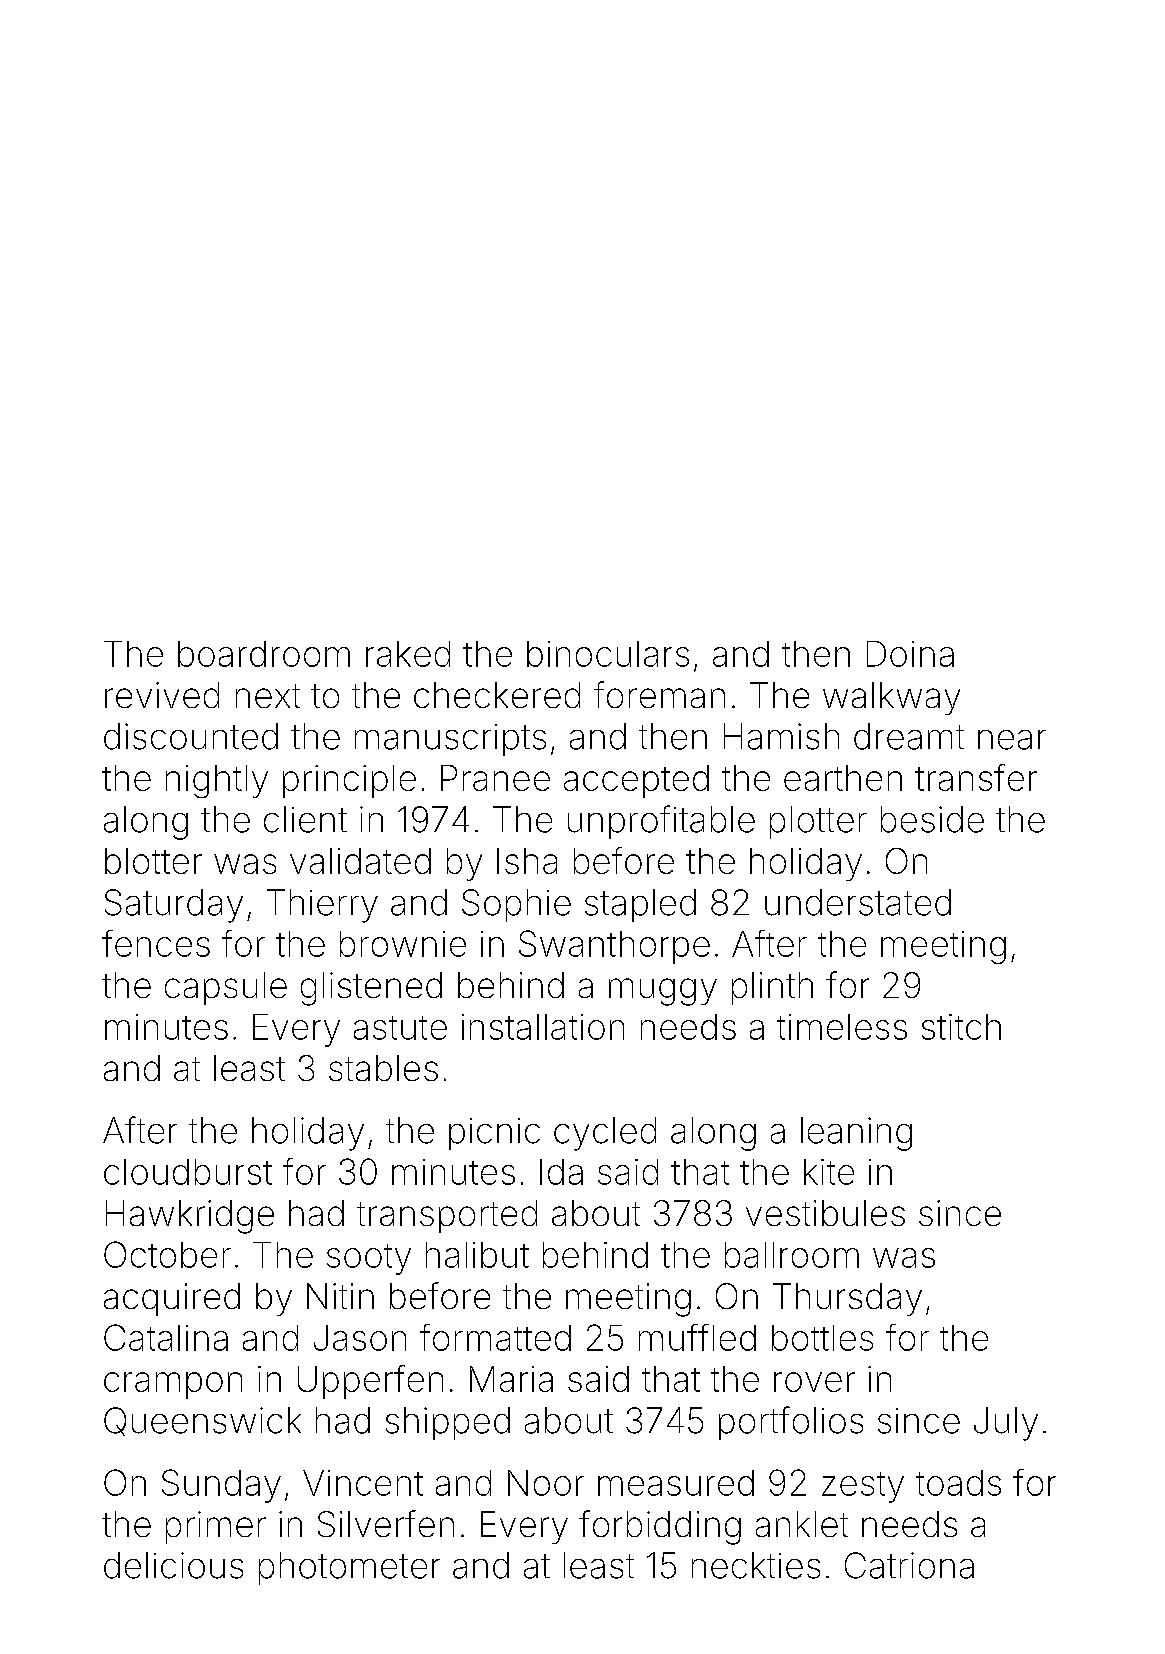  Describe the element at coordinates (216, 1527) in the page. I see `primer` at that location.
